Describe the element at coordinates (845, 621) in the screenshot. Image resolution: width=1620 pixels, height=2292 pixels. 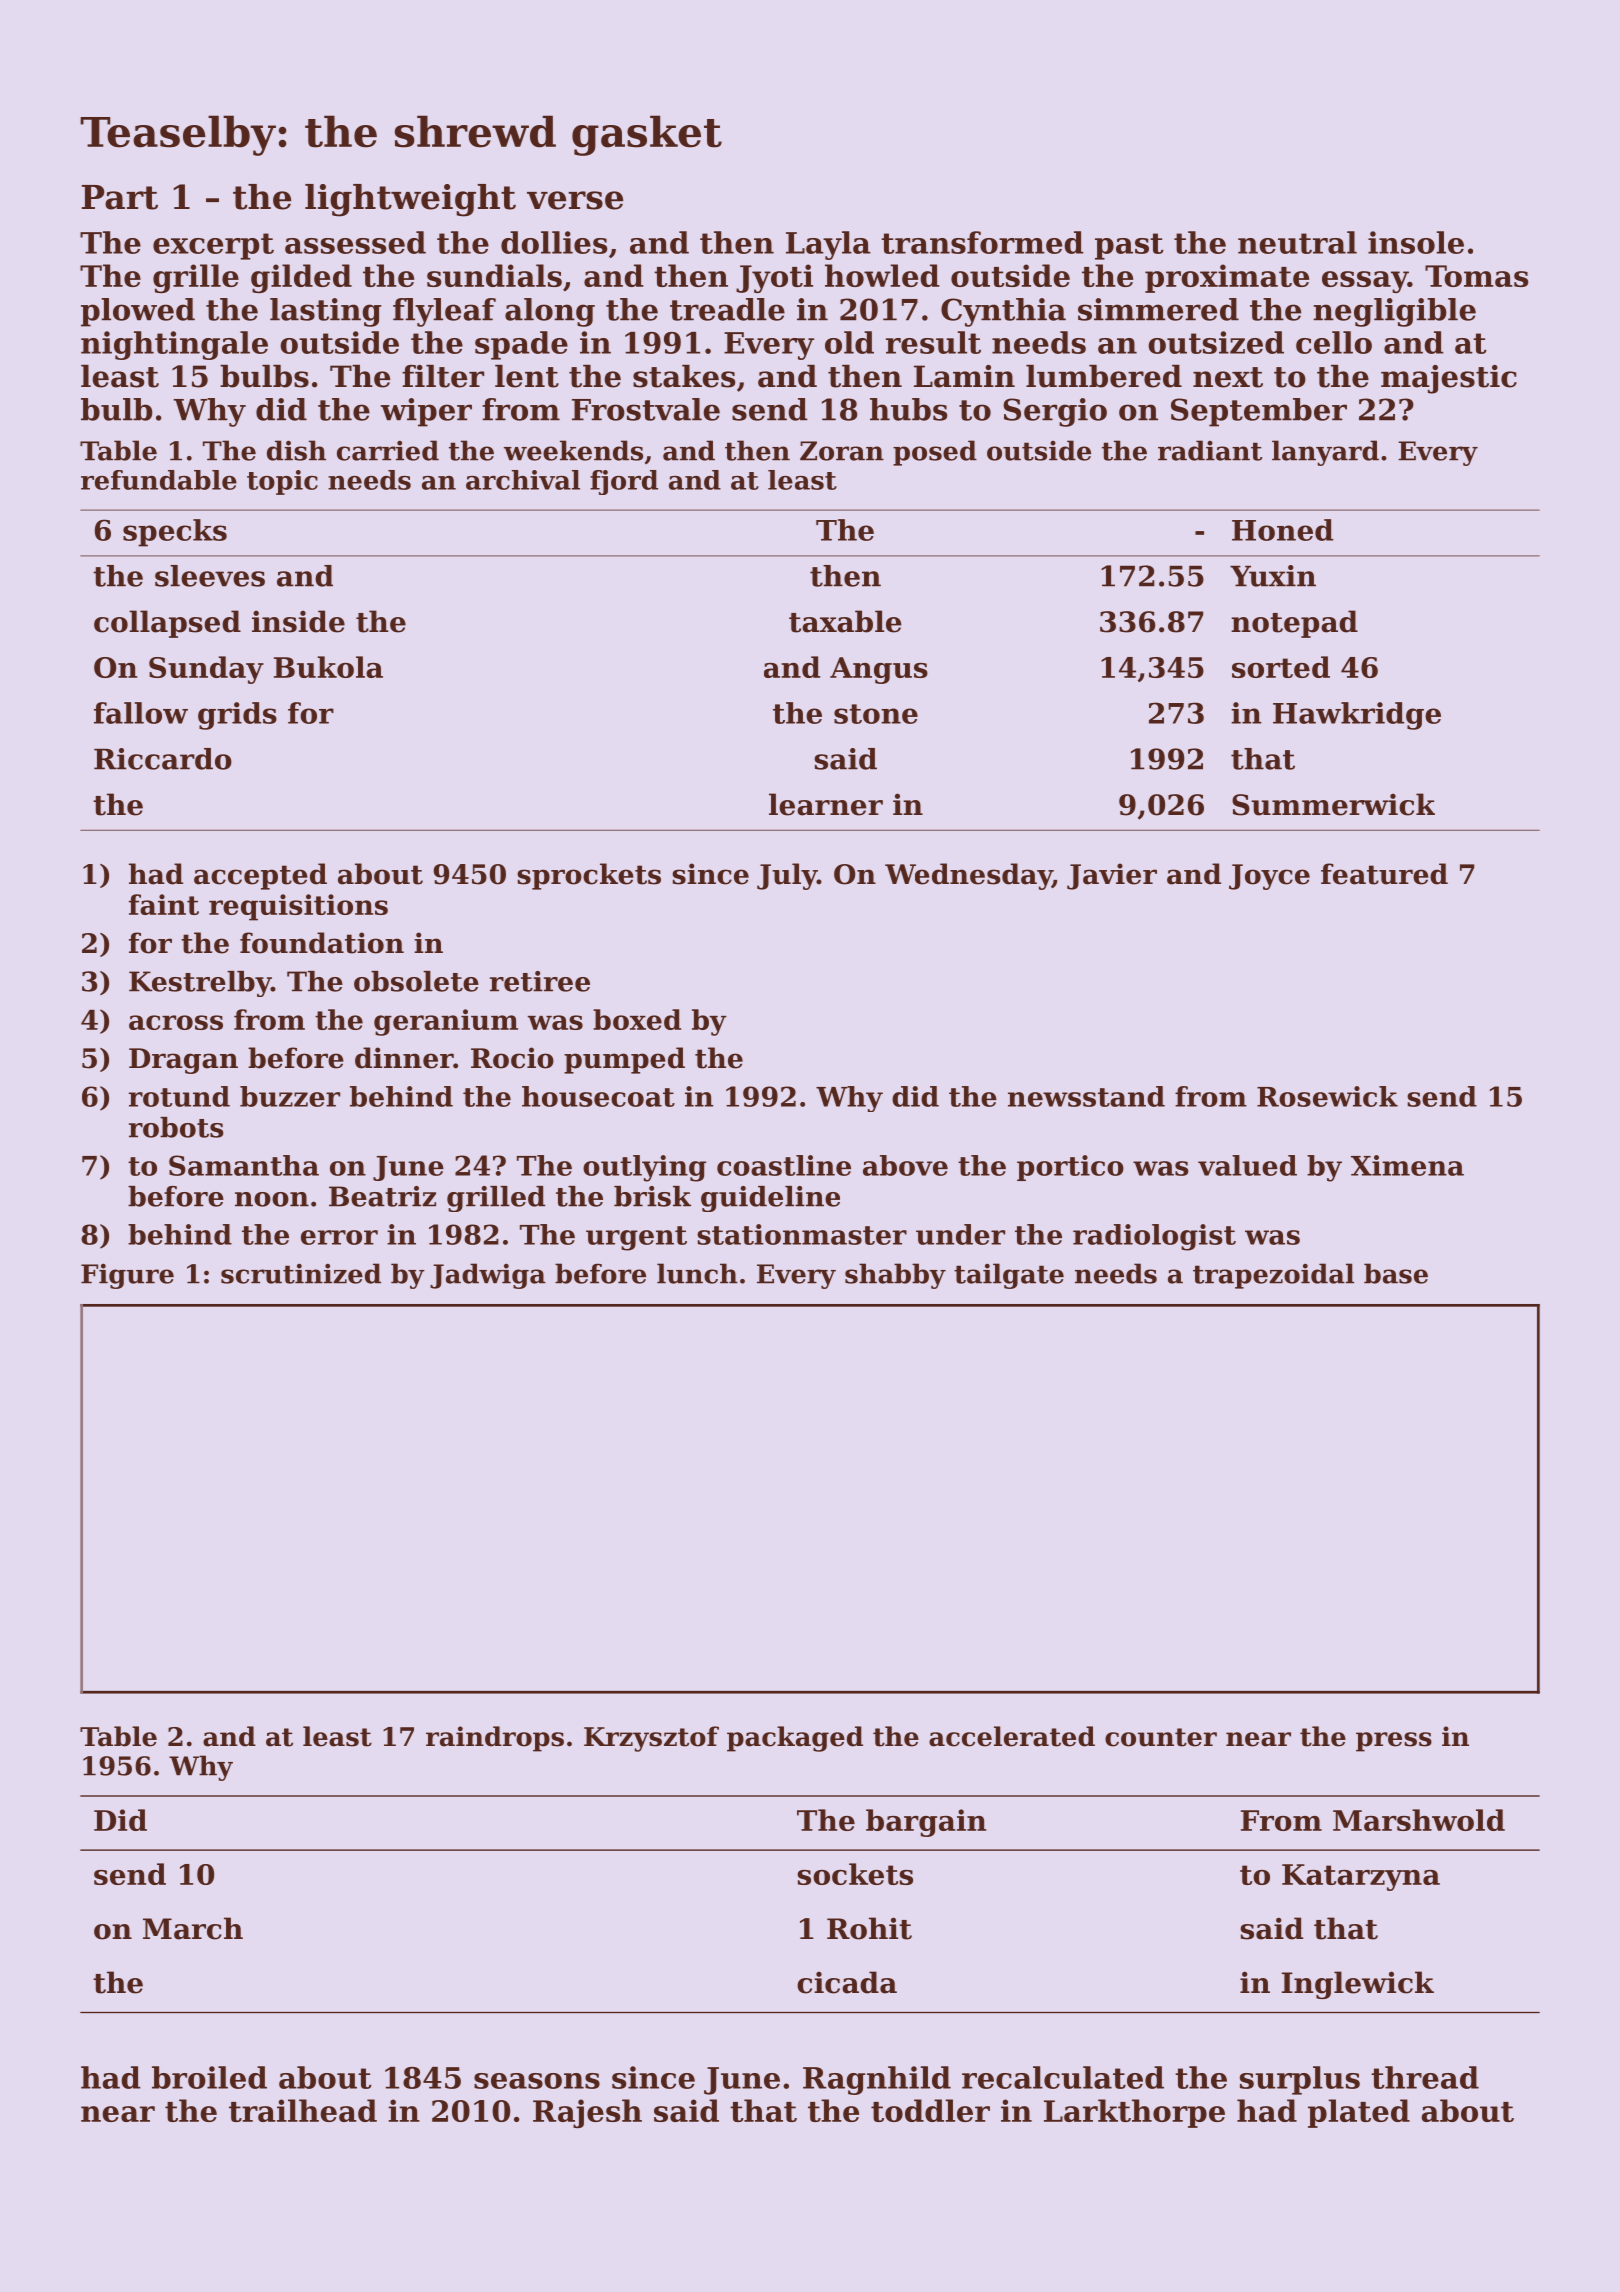
I see `taxable` at that location.
